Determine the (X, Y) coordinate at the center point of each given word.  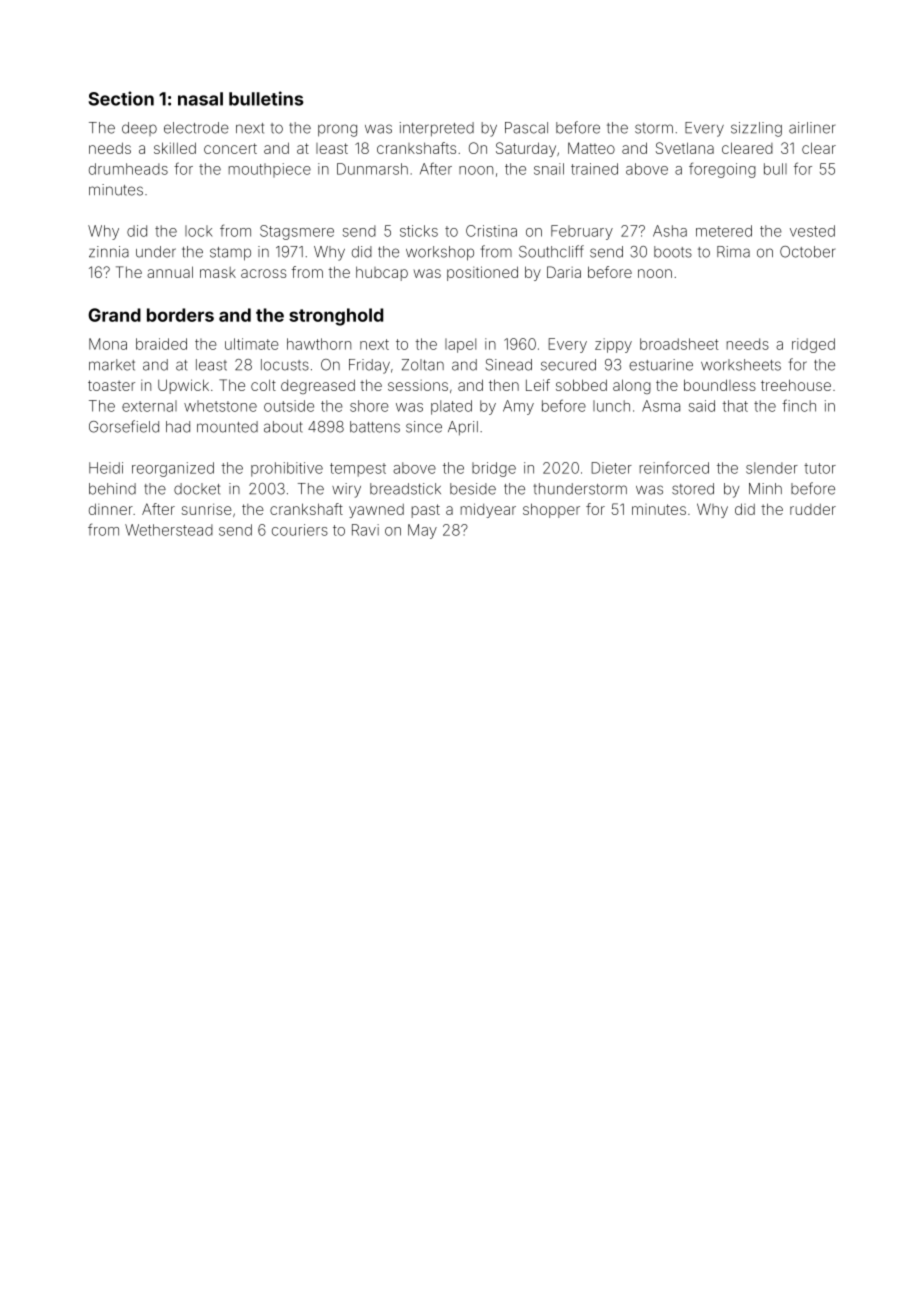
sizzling (756, 129)
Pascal (526, 128)
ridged (813, 345)
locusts (285, 365)
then (504, 385)
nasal (200, 99)
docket (197, 489)
